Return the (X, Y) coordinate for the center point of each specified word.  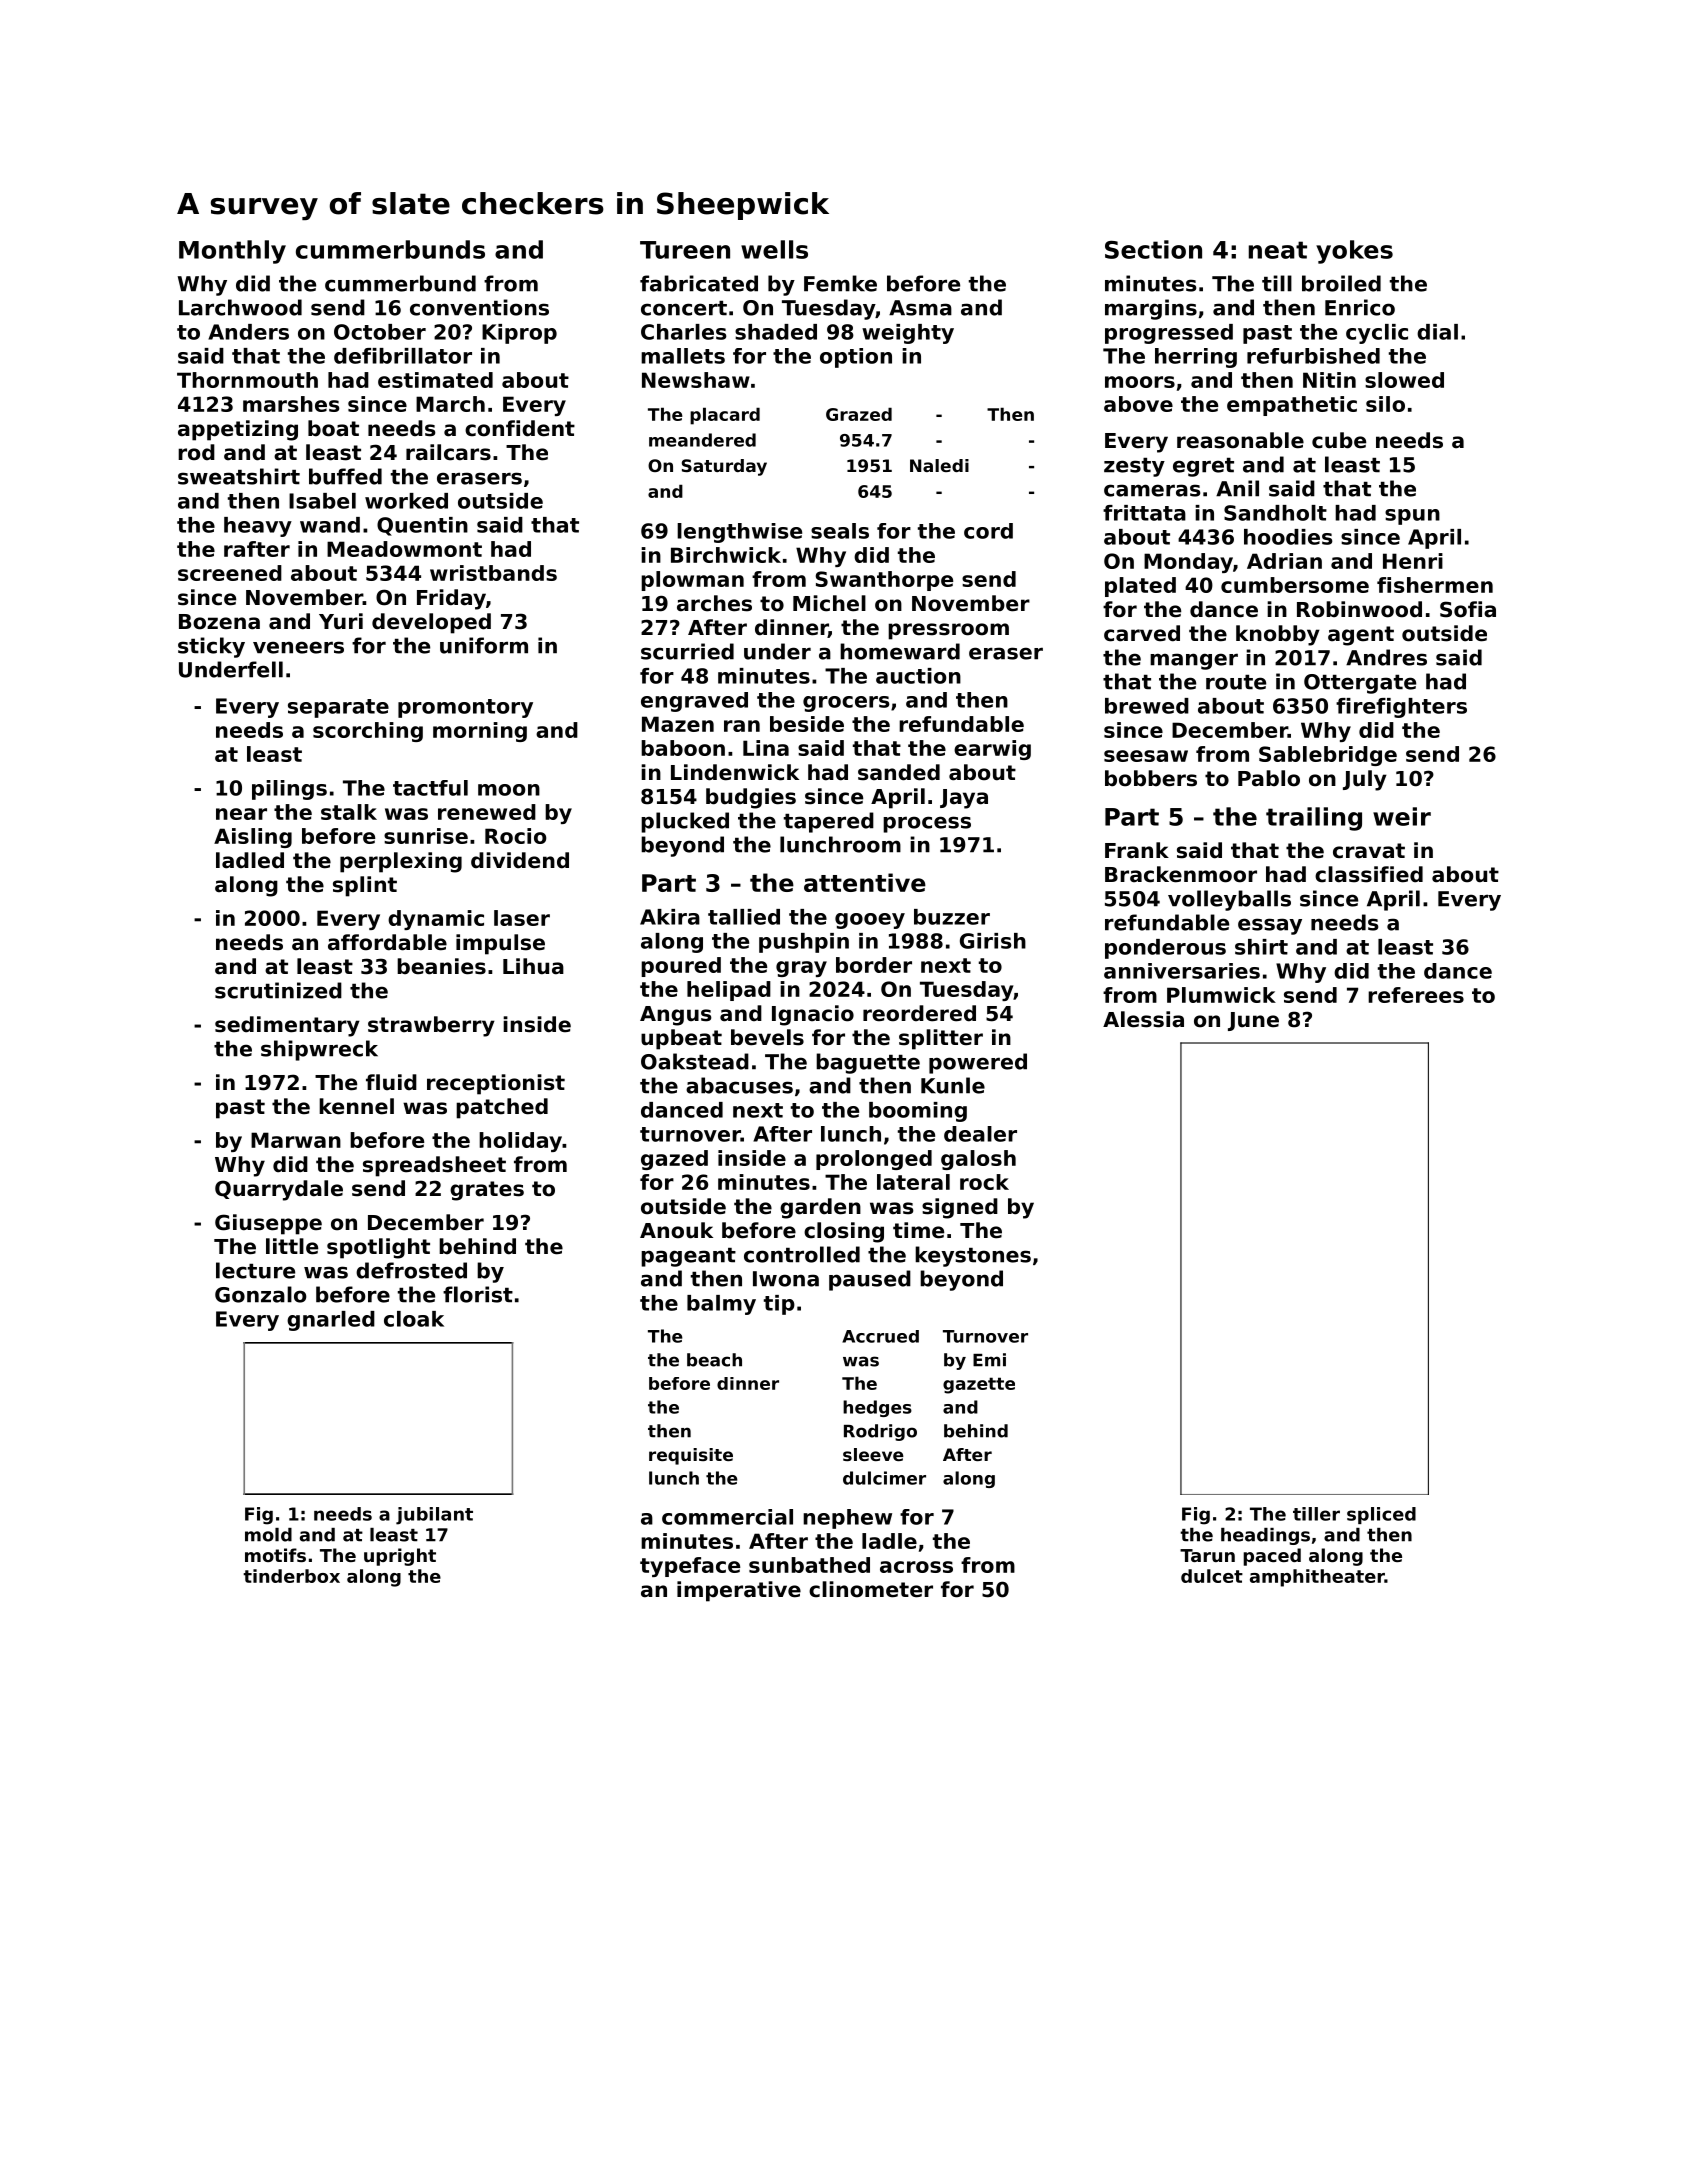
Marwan (296, 1140)
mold (268, 1535)
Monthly (232, 252)
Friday (451, 599)
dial (1437, 332)
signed (960, 1208)
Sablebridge (1328, 756)
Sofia (1468, 609)
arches (714, 603)
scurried (687, 651)
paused (870, 1280)
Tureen (685, 250)
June (1253, 1021)
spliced (1381, 1515)
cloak (414, 1319)
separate (338, 708)
